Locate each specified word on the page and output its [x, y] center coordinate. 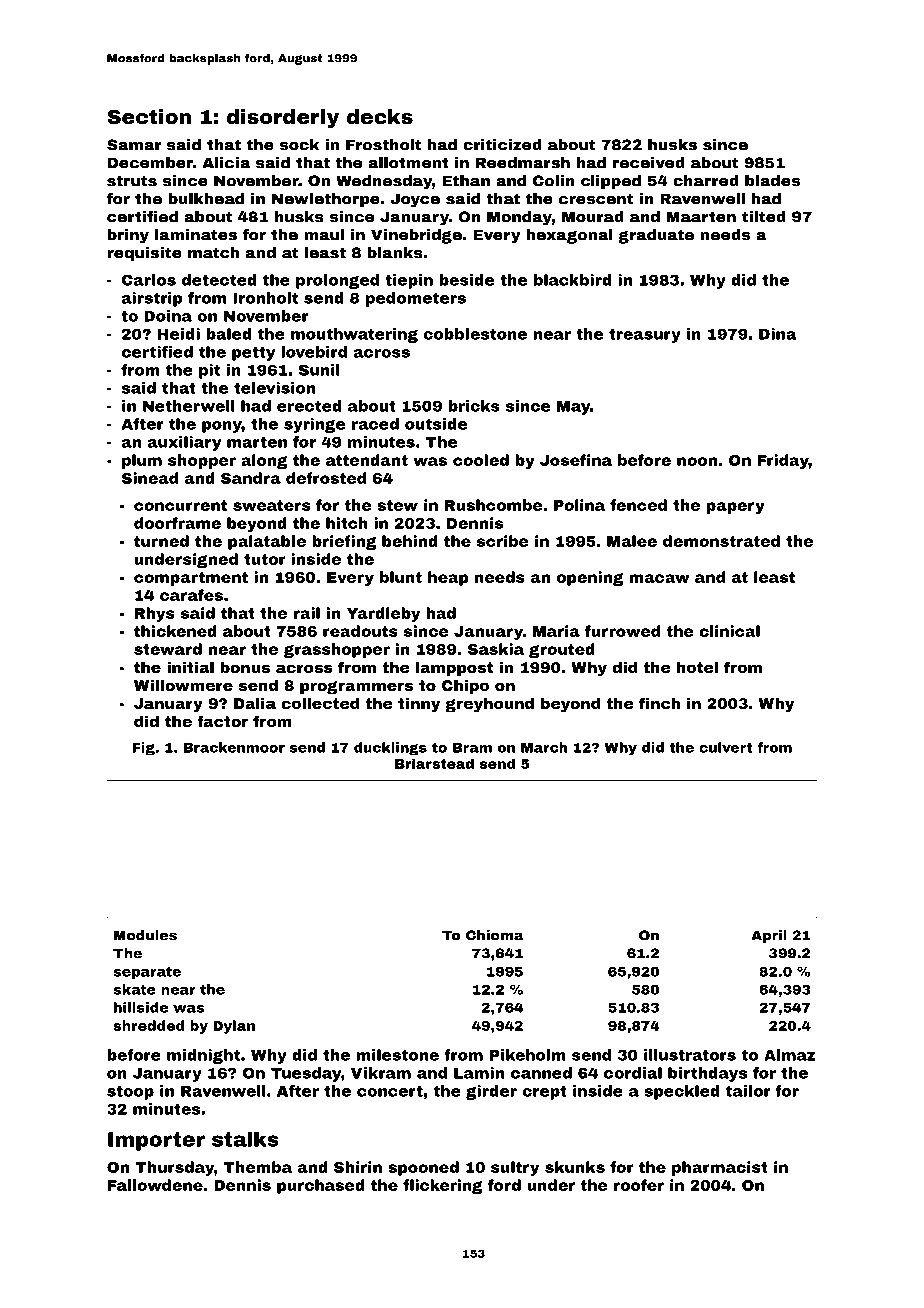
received [649, 163]
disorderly [283, 119]
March [544, 747]
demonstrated [721, 541]
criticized [502, 145]
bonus [245, 667]
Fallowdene [155, 1185]
